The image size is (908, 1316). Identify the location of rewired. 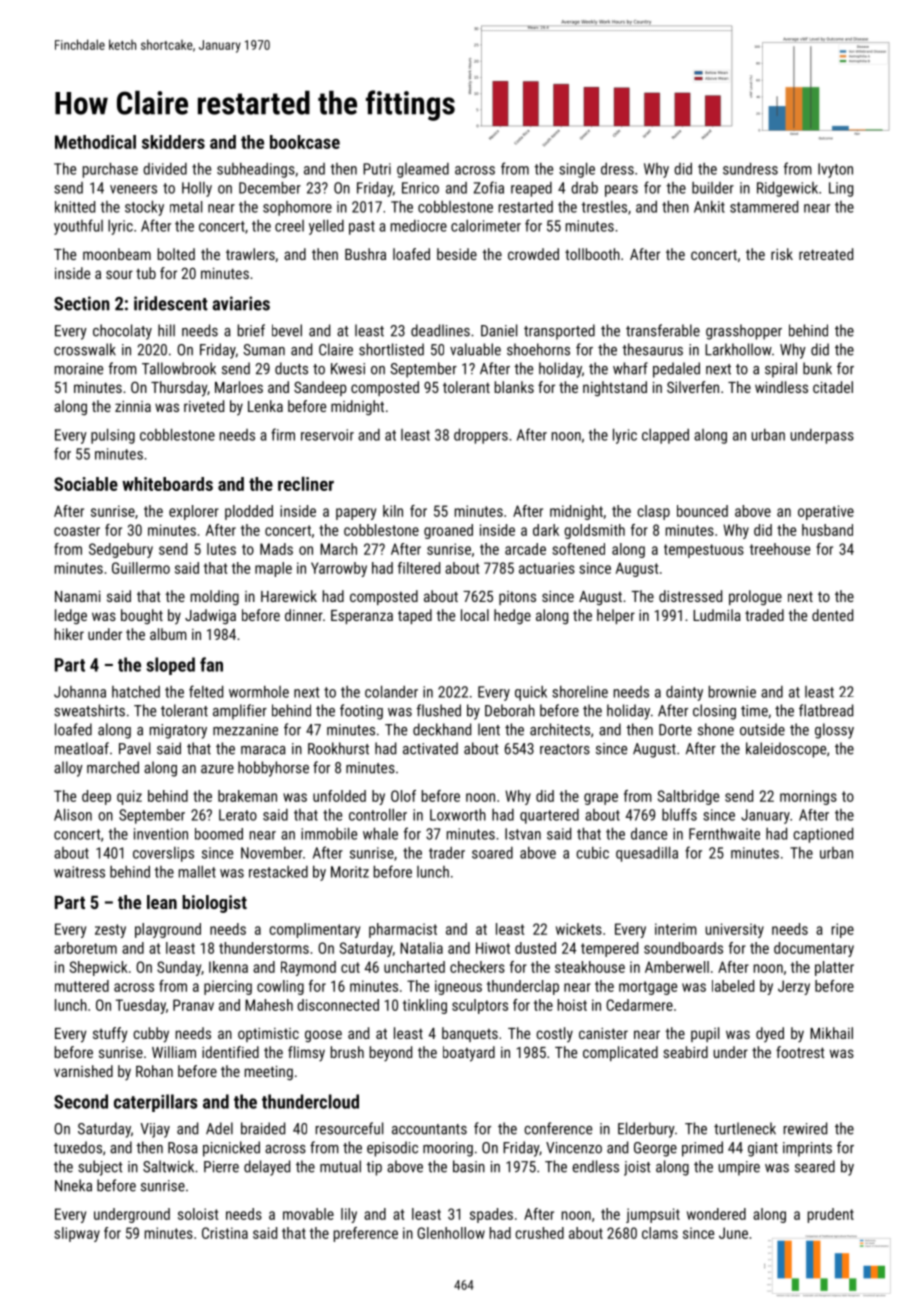
(805, 1128).
